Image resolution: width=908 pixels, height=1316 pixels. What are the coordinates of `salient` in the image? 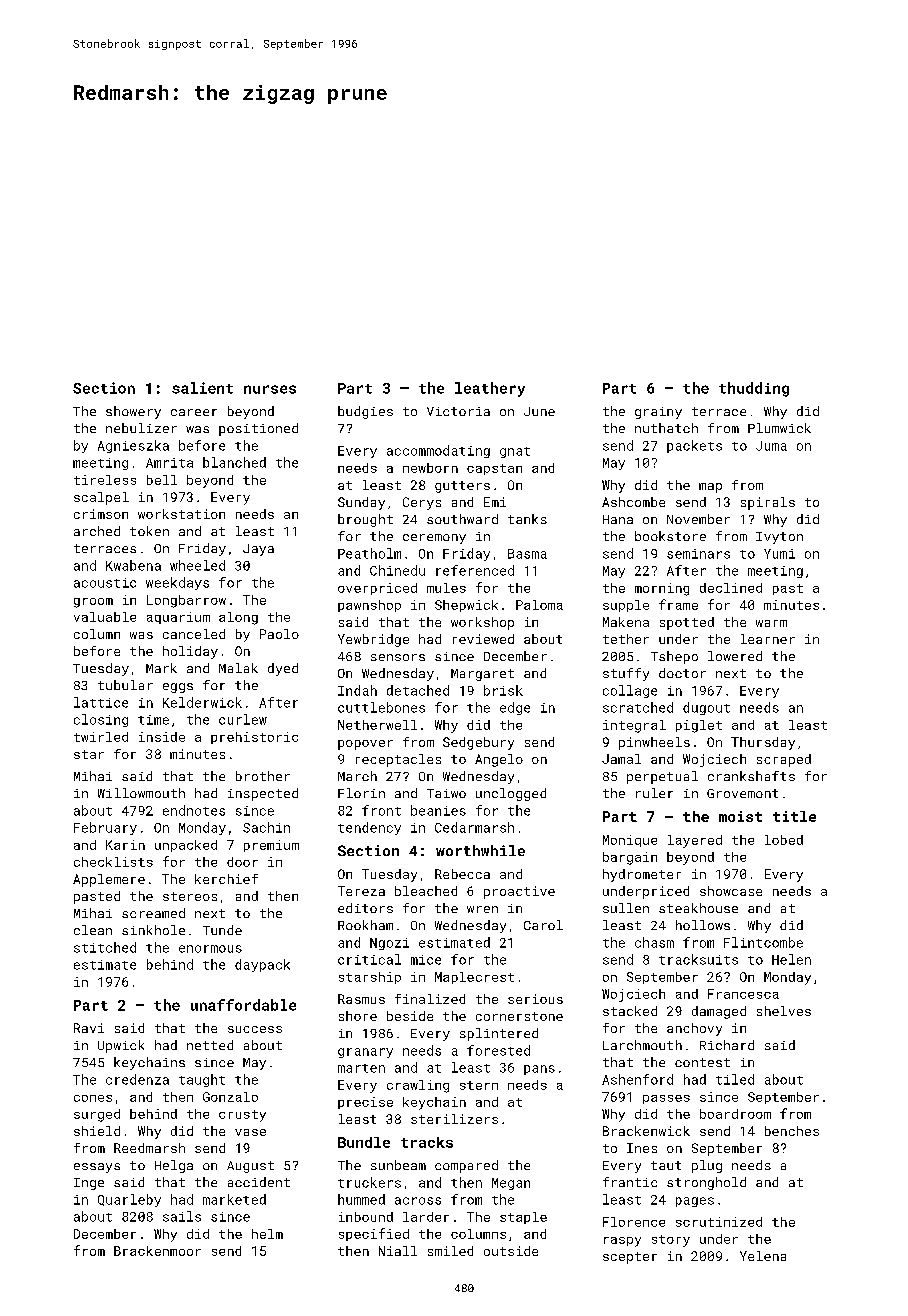 It's located at (202, 388).
